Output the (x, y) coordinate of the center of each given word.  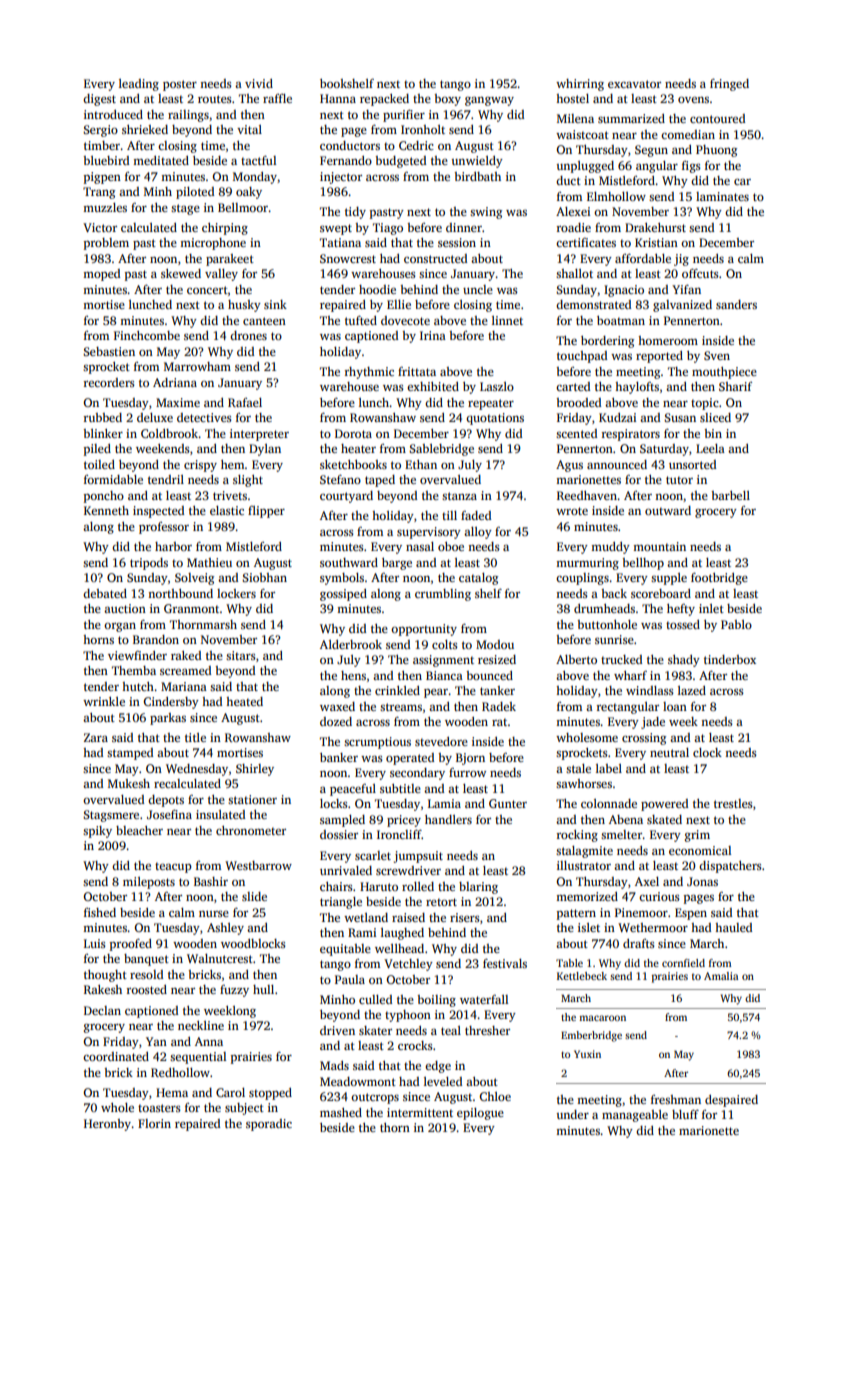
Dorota (353, 433)
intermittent (420, 1112)
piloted (195, 193)
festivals (505, 963)
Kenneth (106, 510)
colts (445, 644)
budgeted (401, 162)
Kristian (656, 242)
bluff (685, 1114)
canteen (264, 321)
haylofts (637, 388)
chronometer (251, 830)
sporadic (269, 1125)
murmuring (587, 564)
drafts (639, 943)
